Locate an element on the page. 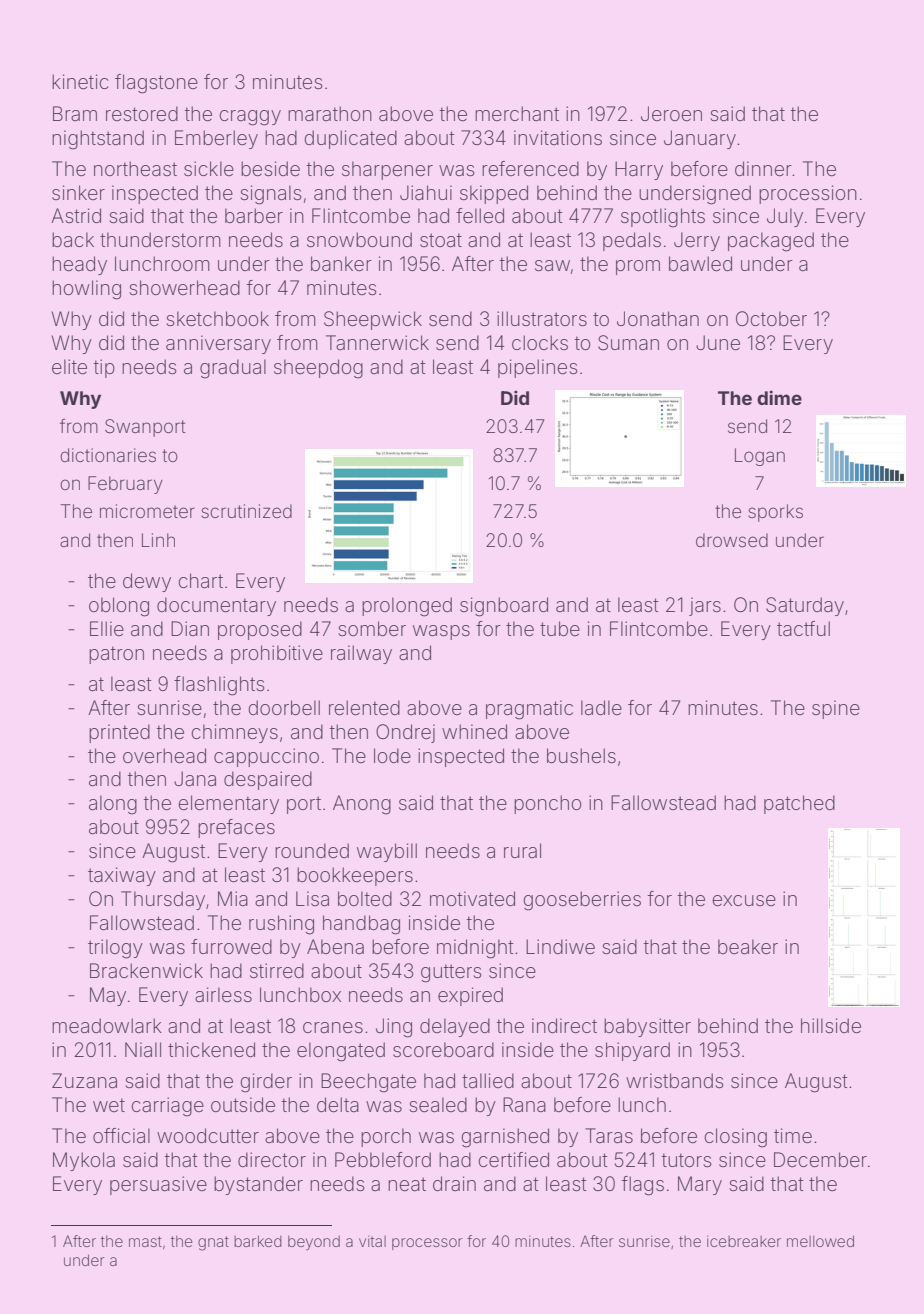 The image size is (924, 1314). excuse is located at coordinates (744, 900).
